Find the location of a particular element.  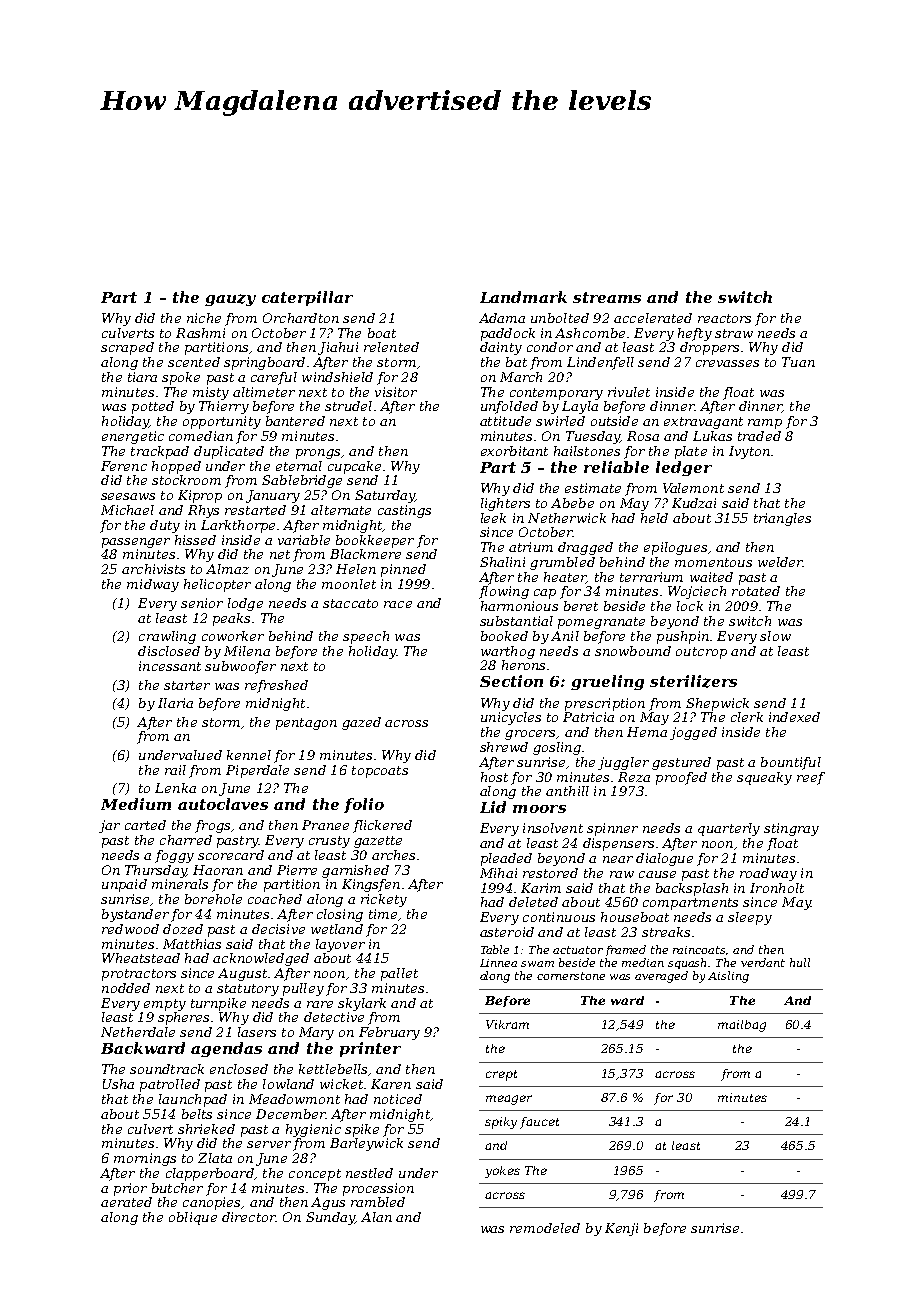

gauzy is located at coordinates (230, 300).
